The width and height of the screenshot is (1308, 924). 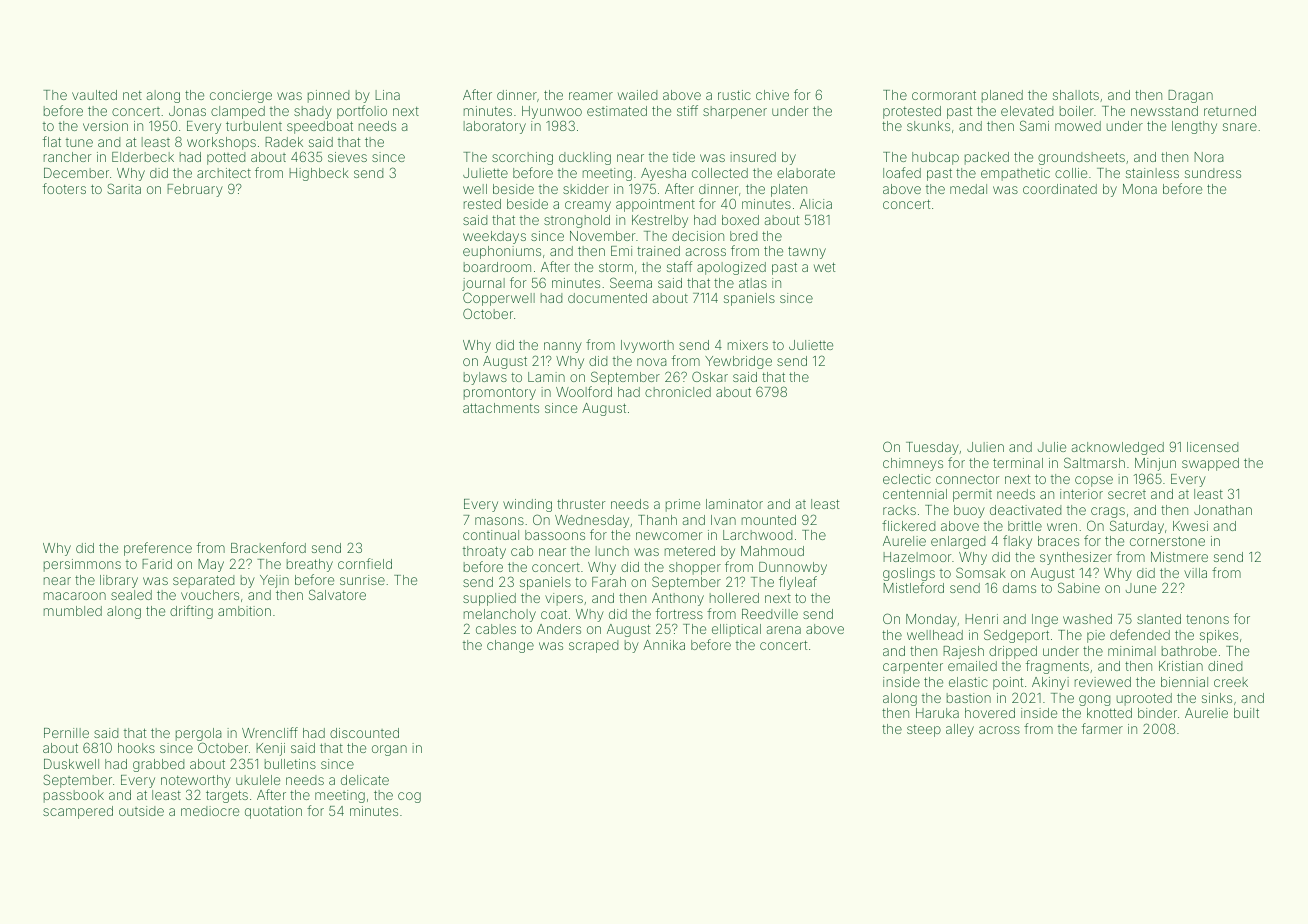 I want to click on atlas, so click(x=753, y=283).
